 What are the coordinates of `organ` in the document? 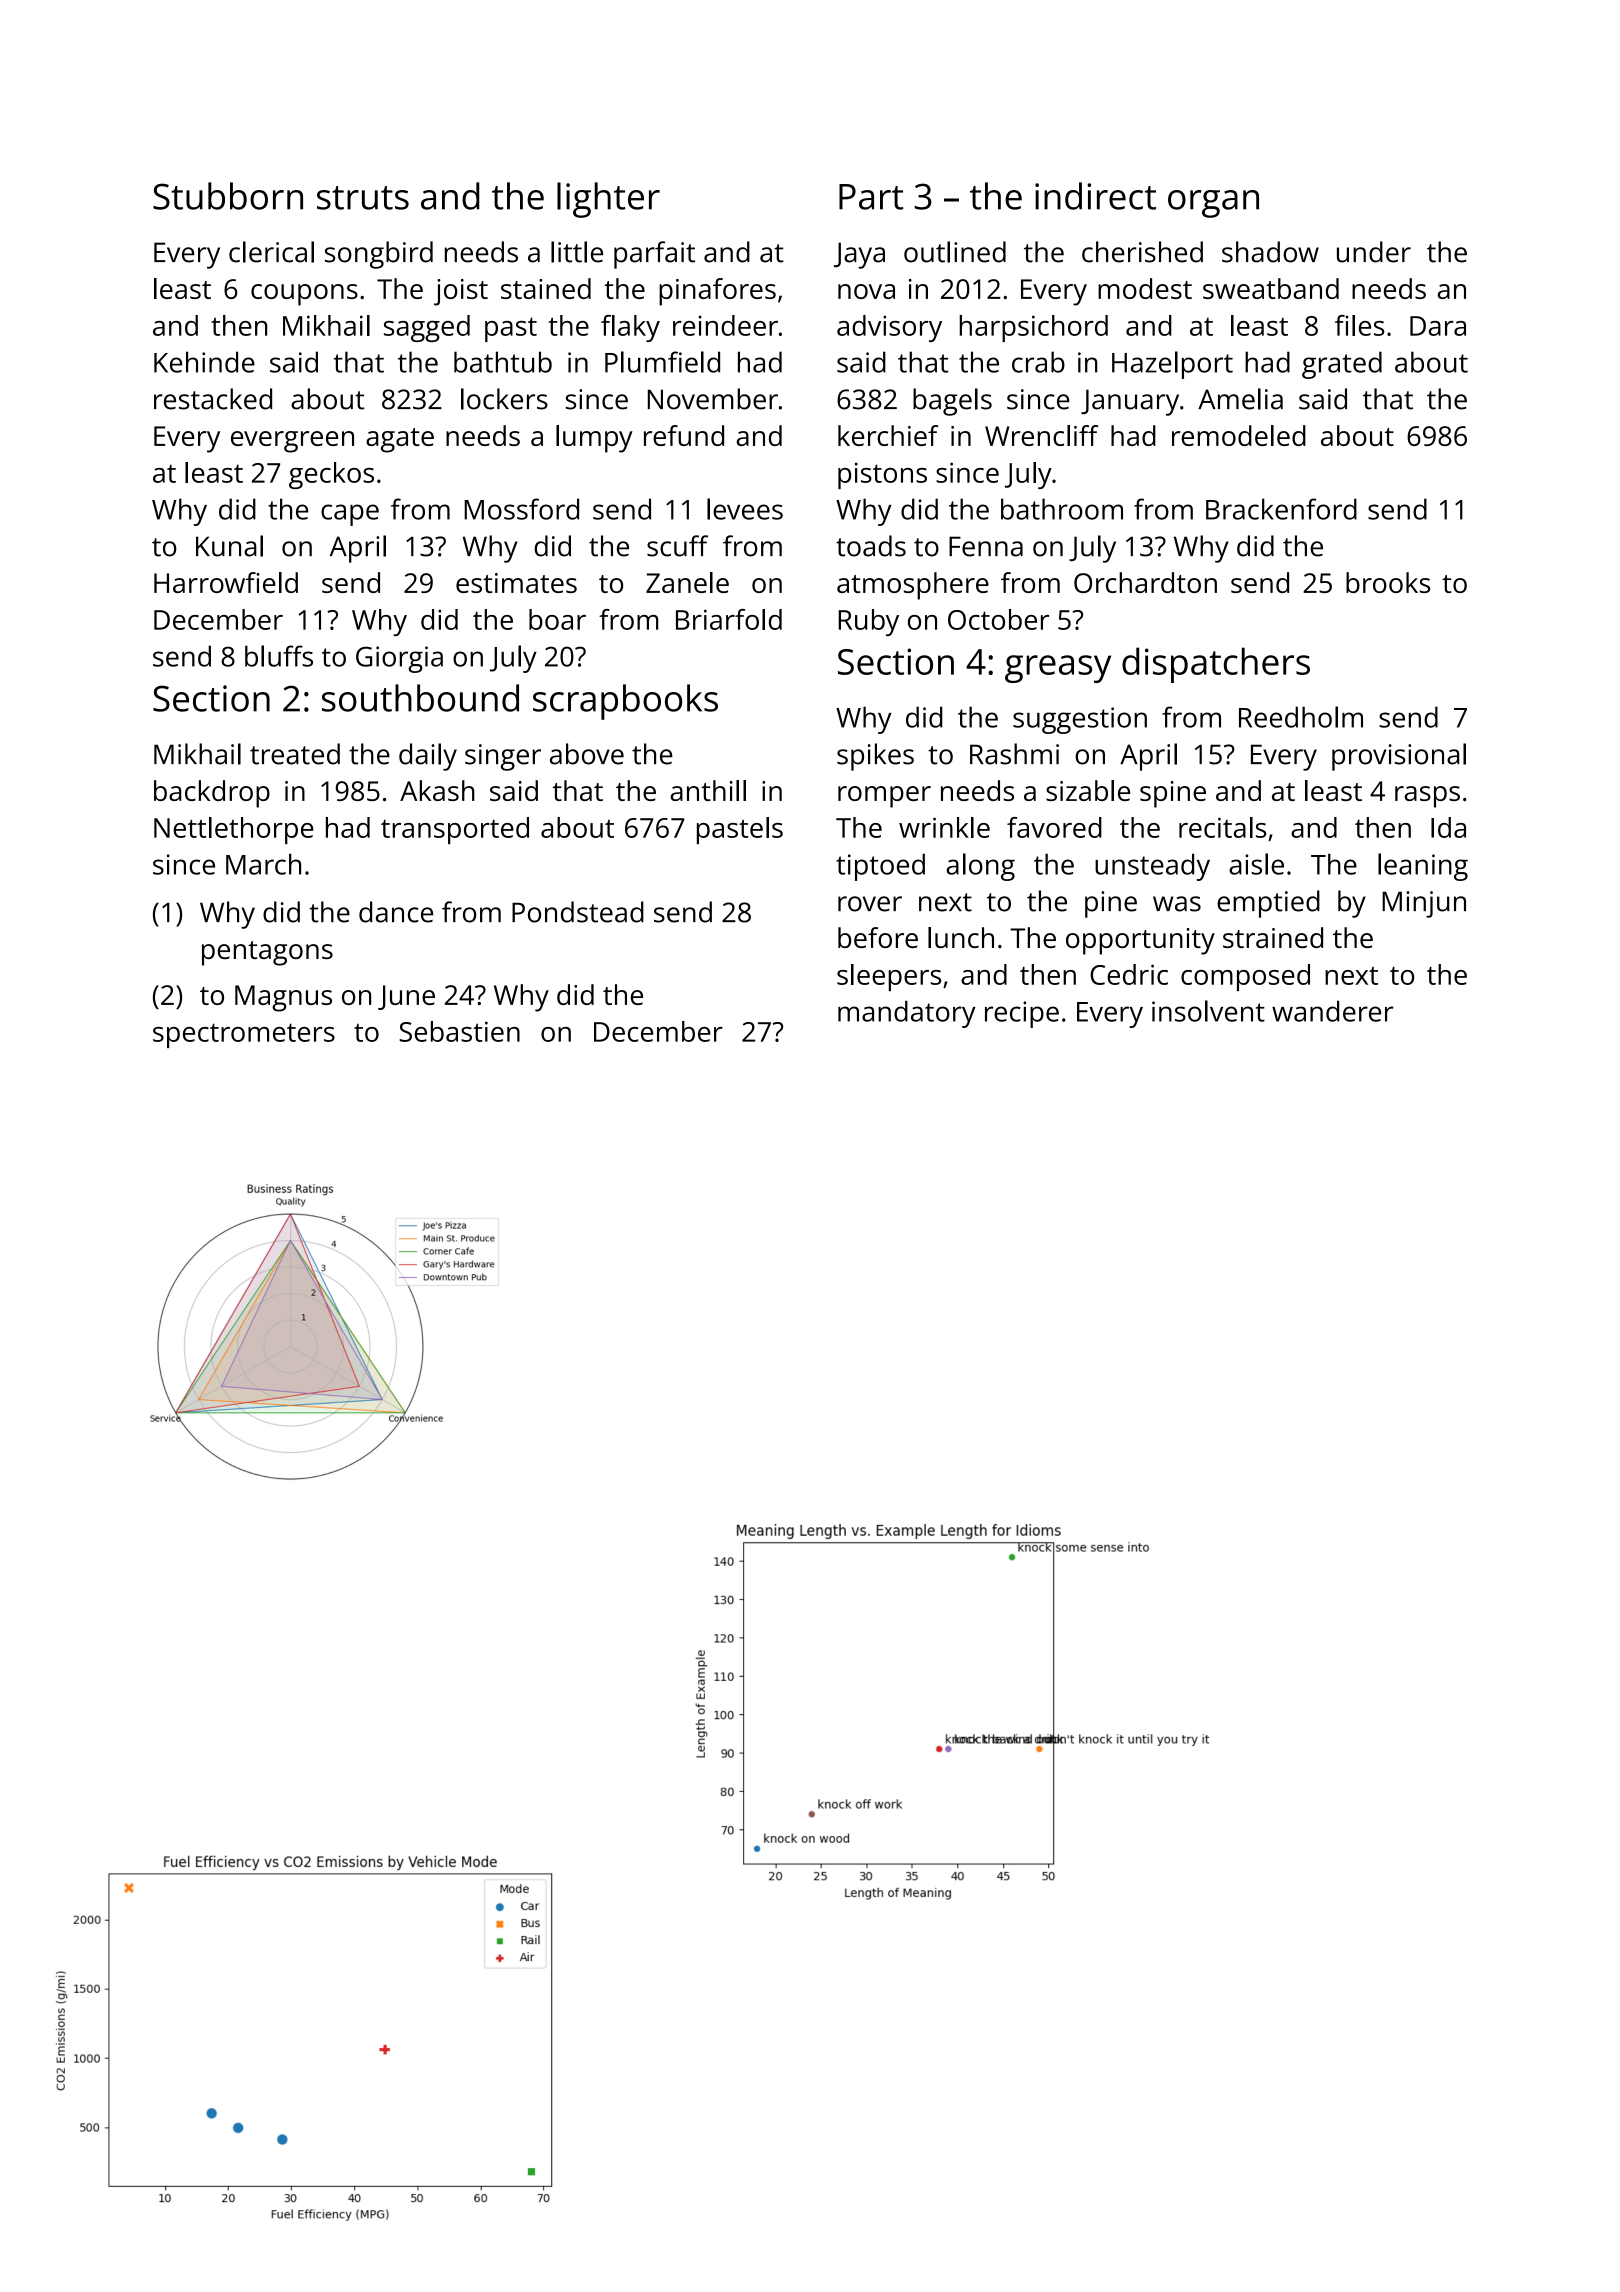 It's located at (1213, 204).
